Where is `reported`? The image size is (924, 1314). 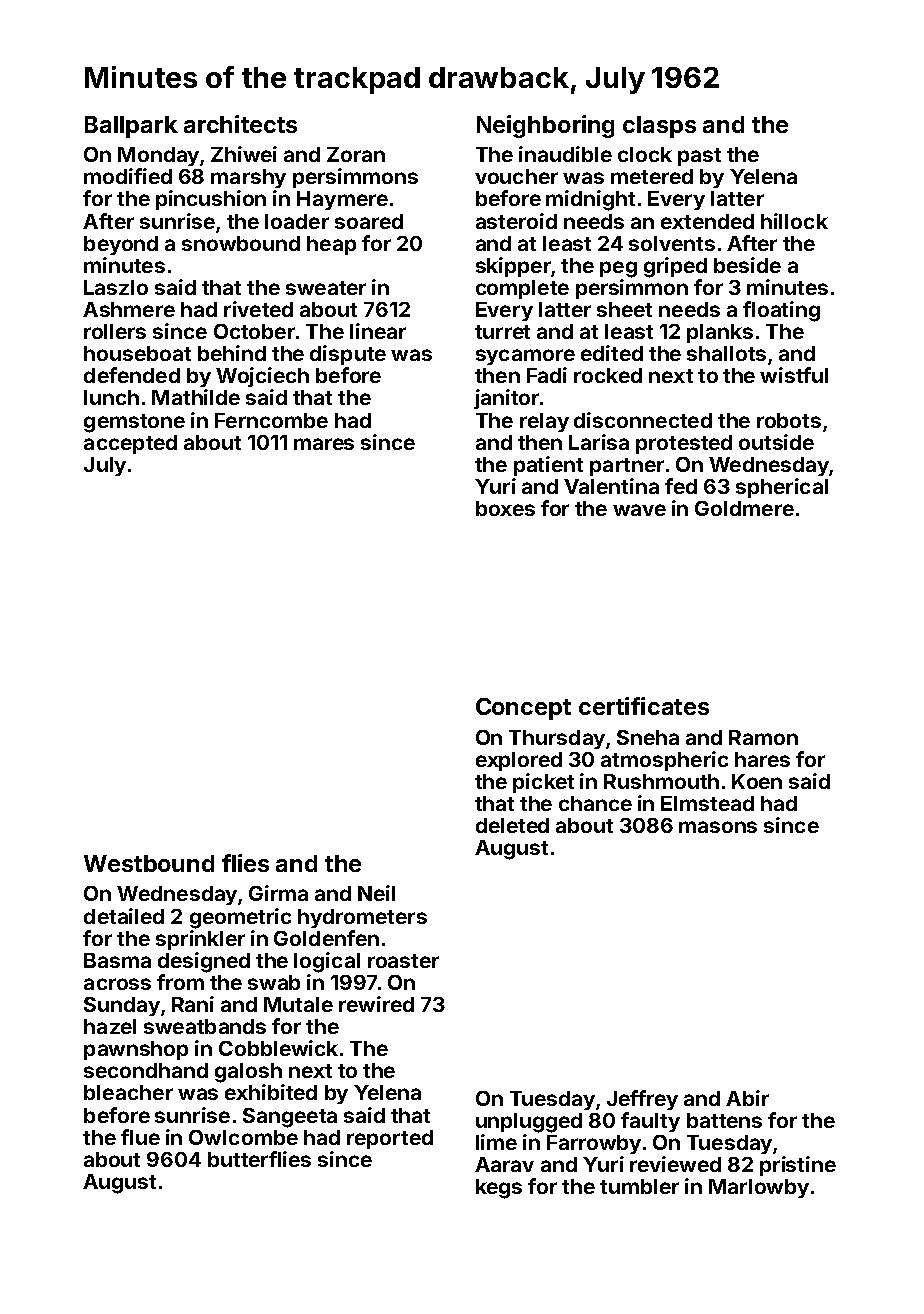 reported is located at coordinates (390, 1139).
